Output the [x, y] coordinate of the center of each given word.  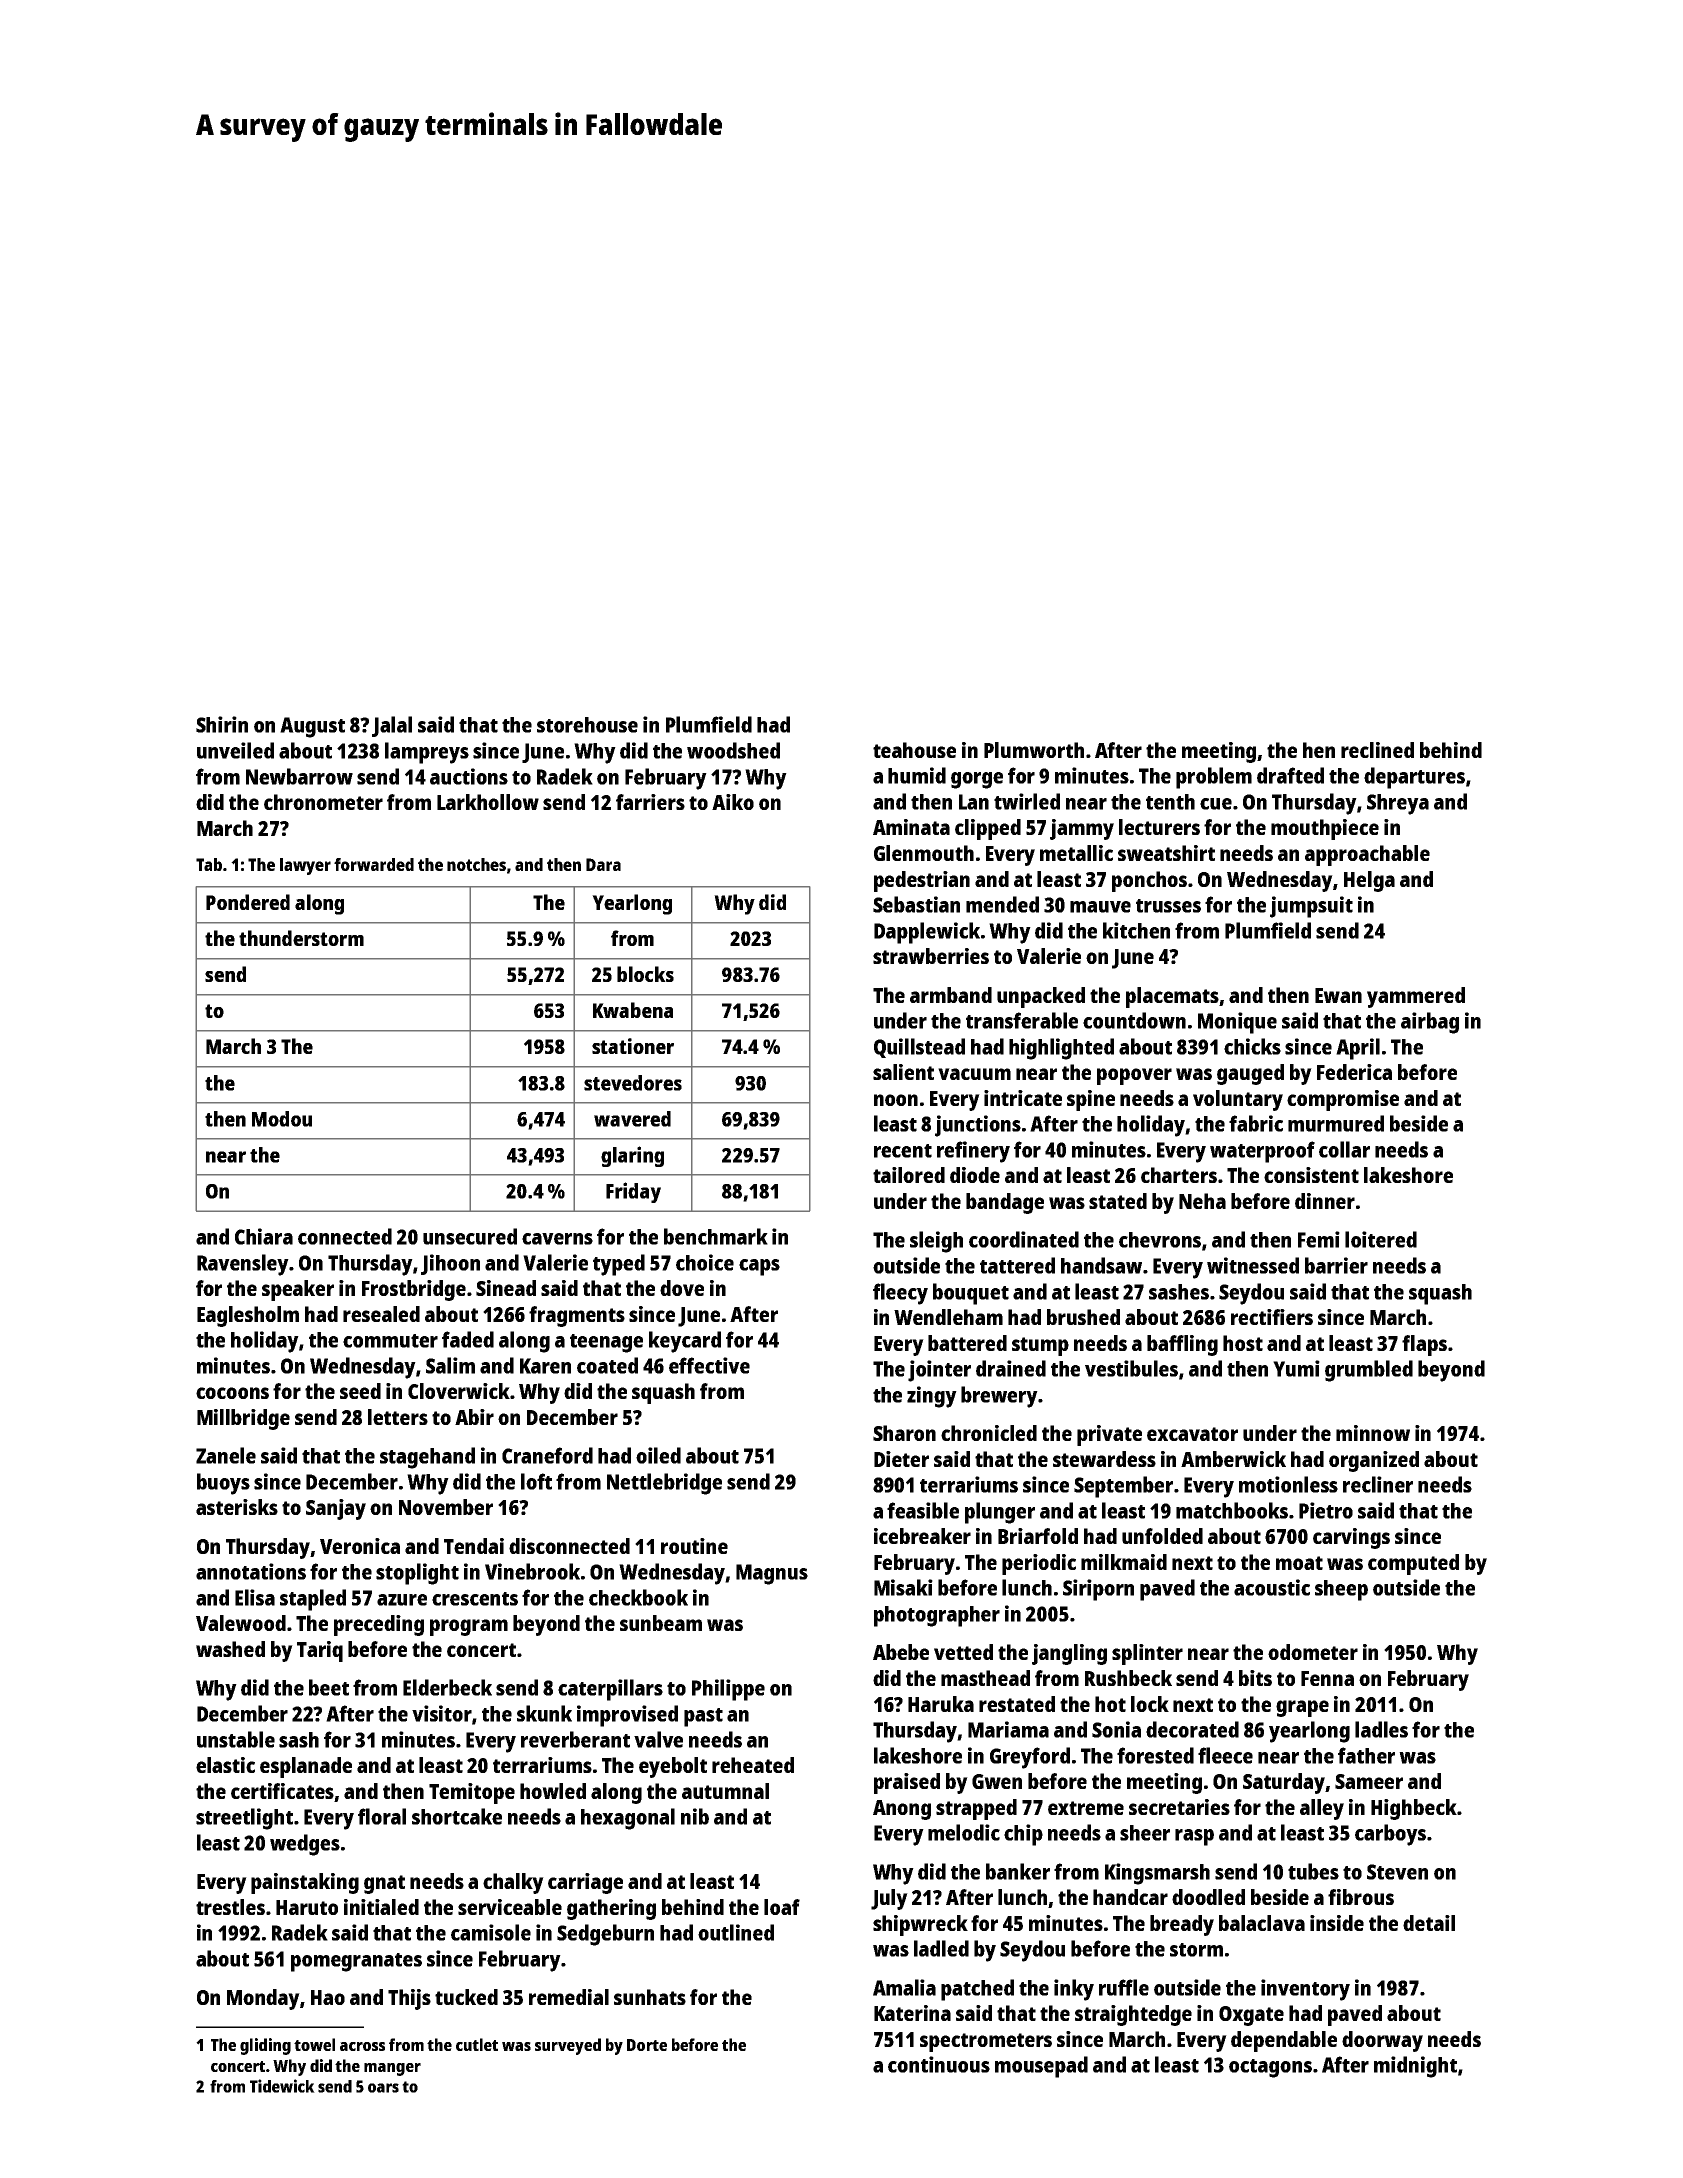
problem [1214, 778]
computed [1413, 1564]
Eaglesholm [248, 1316]
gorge [977, 780]
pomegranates [356, 1962]
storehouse [587, 725]
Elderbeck [447, 1687]
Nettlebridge [664, 1484]
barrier [1336, 1265]
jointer [939, 1371]
